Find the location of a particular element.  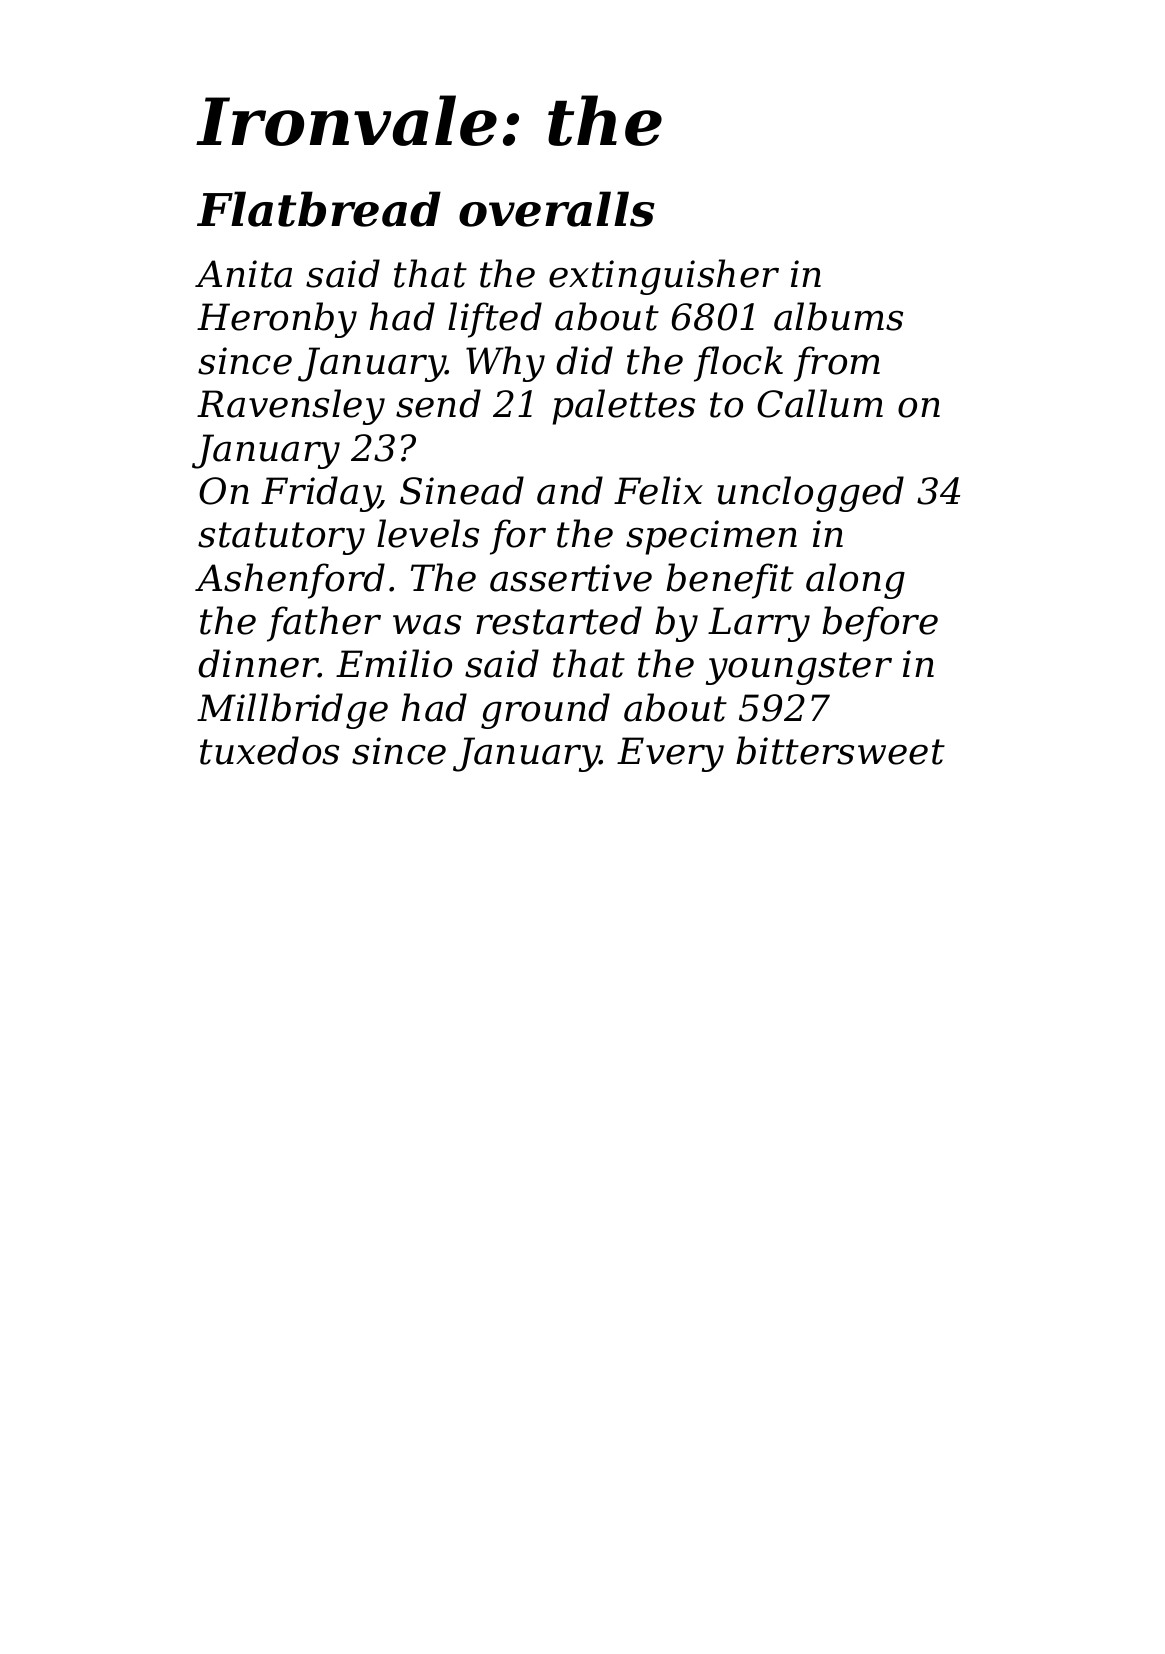

dinner is located at coordinates (258, 663).
